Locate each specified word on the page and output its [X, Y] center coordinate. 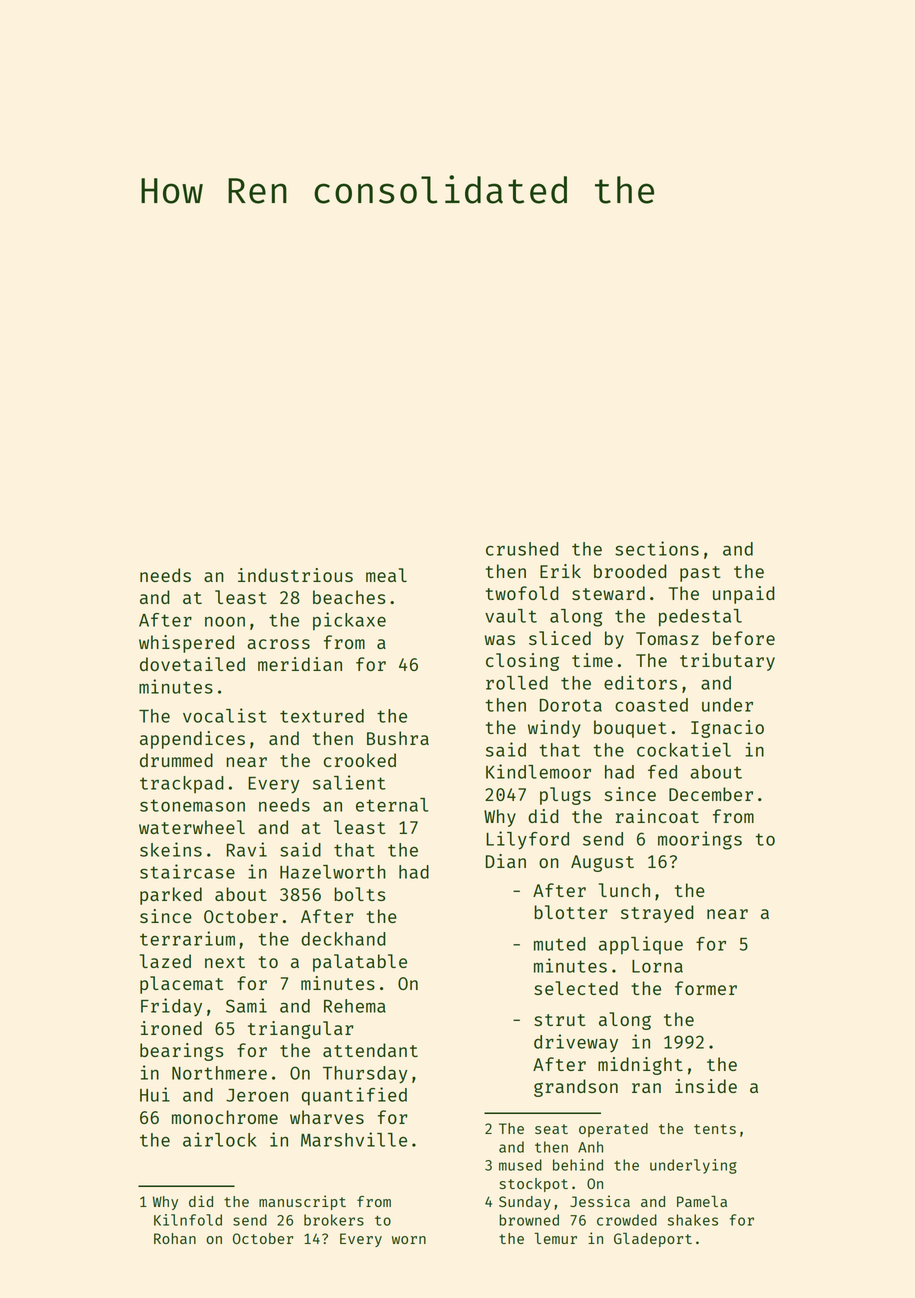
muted [560, 944]
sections [657, 548]
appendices [192, 740]
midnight [640, 1066]
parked [171, 896]
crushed [522, 549]
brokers [334, 1220]
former [706, 988]
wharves [327, 1117]
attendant [370, 1050]
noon [225, 621]
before [744, 638]
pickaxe [349, 621]
